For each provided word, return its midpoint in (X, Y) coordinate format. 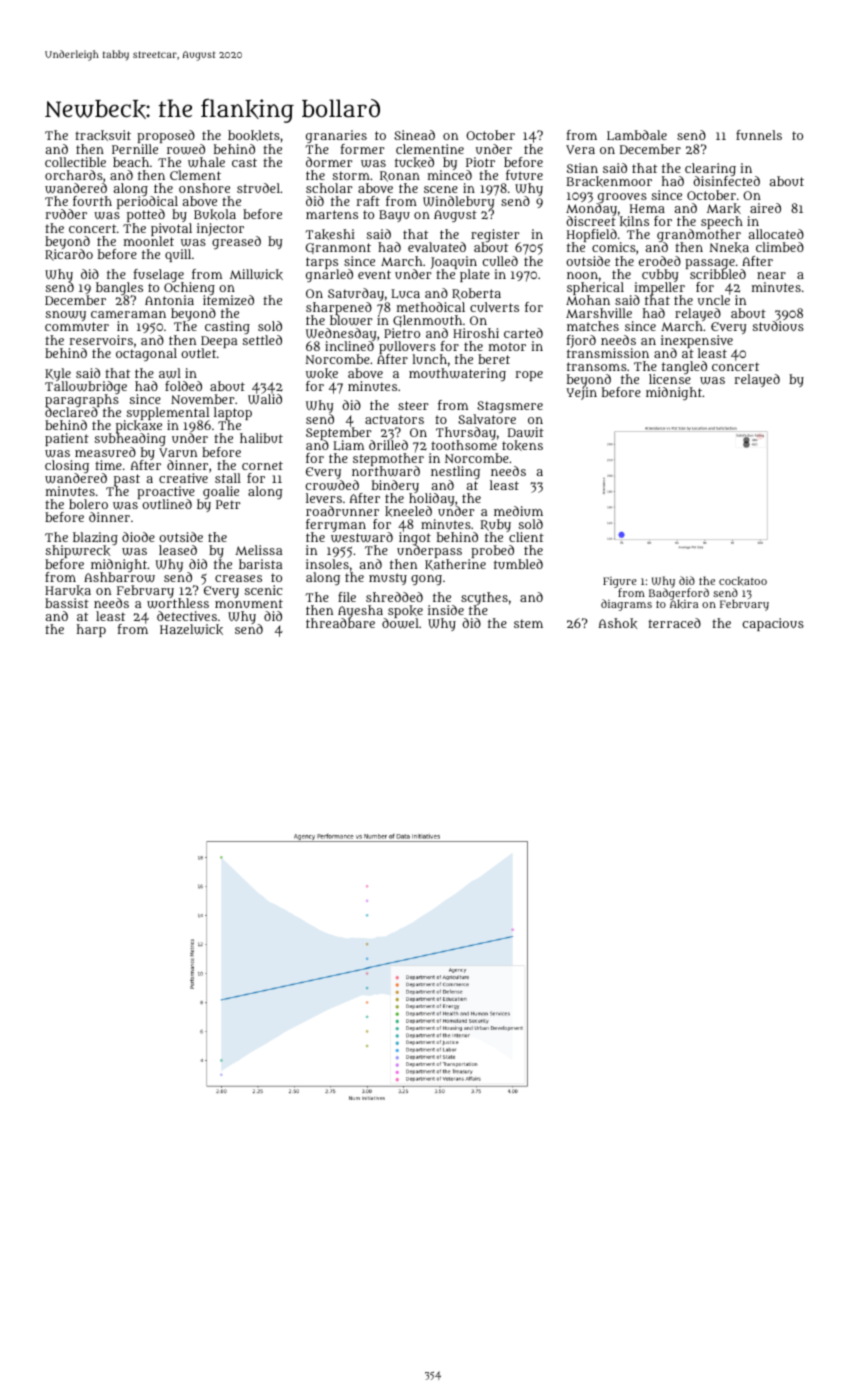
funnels (759, 135)
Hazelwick (191, 629)
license (670, 379)
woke (322, 373)
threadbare (340, 623)
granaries (336, 137)
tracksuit (103, 135)
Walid (265, 399)
